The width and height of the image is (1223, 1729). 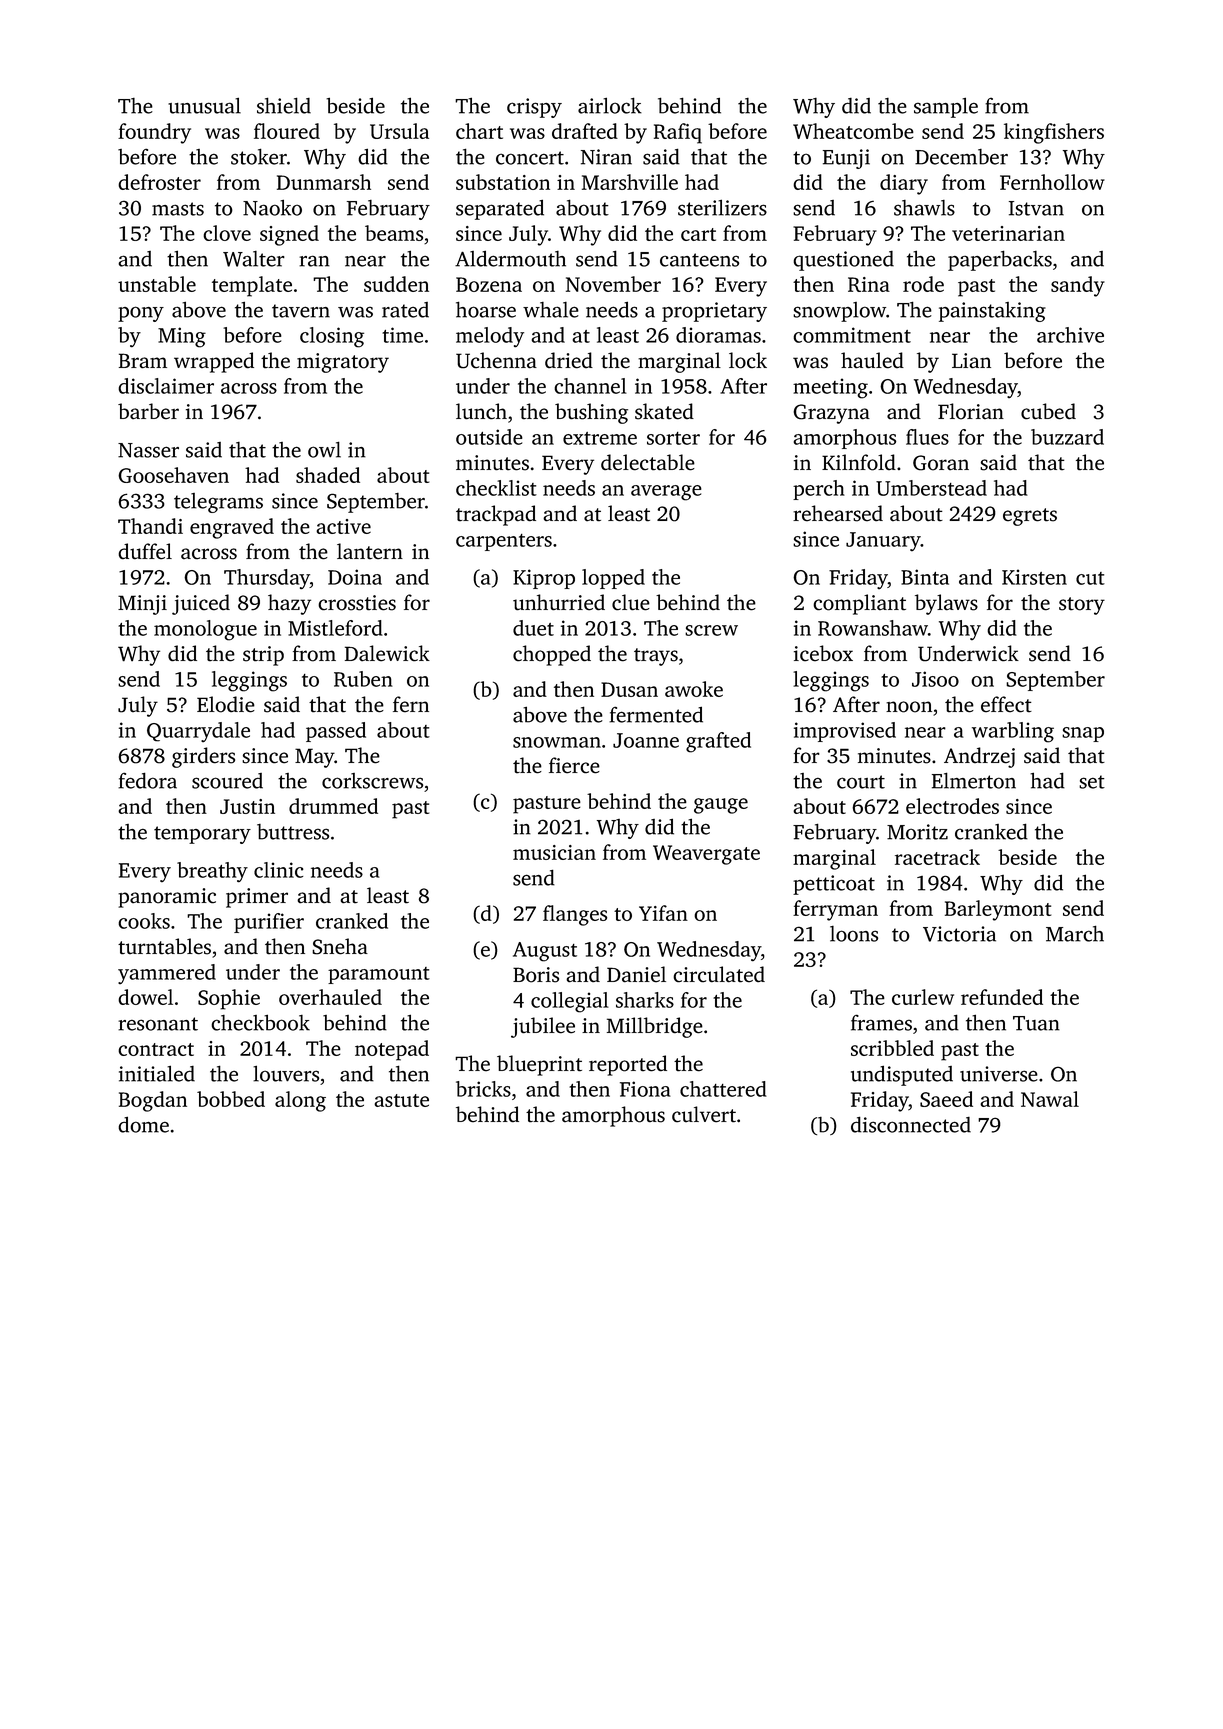 What do you see at coordinates (631, 602) in the image?
I see `clue` at bounding box center [631, 602].
